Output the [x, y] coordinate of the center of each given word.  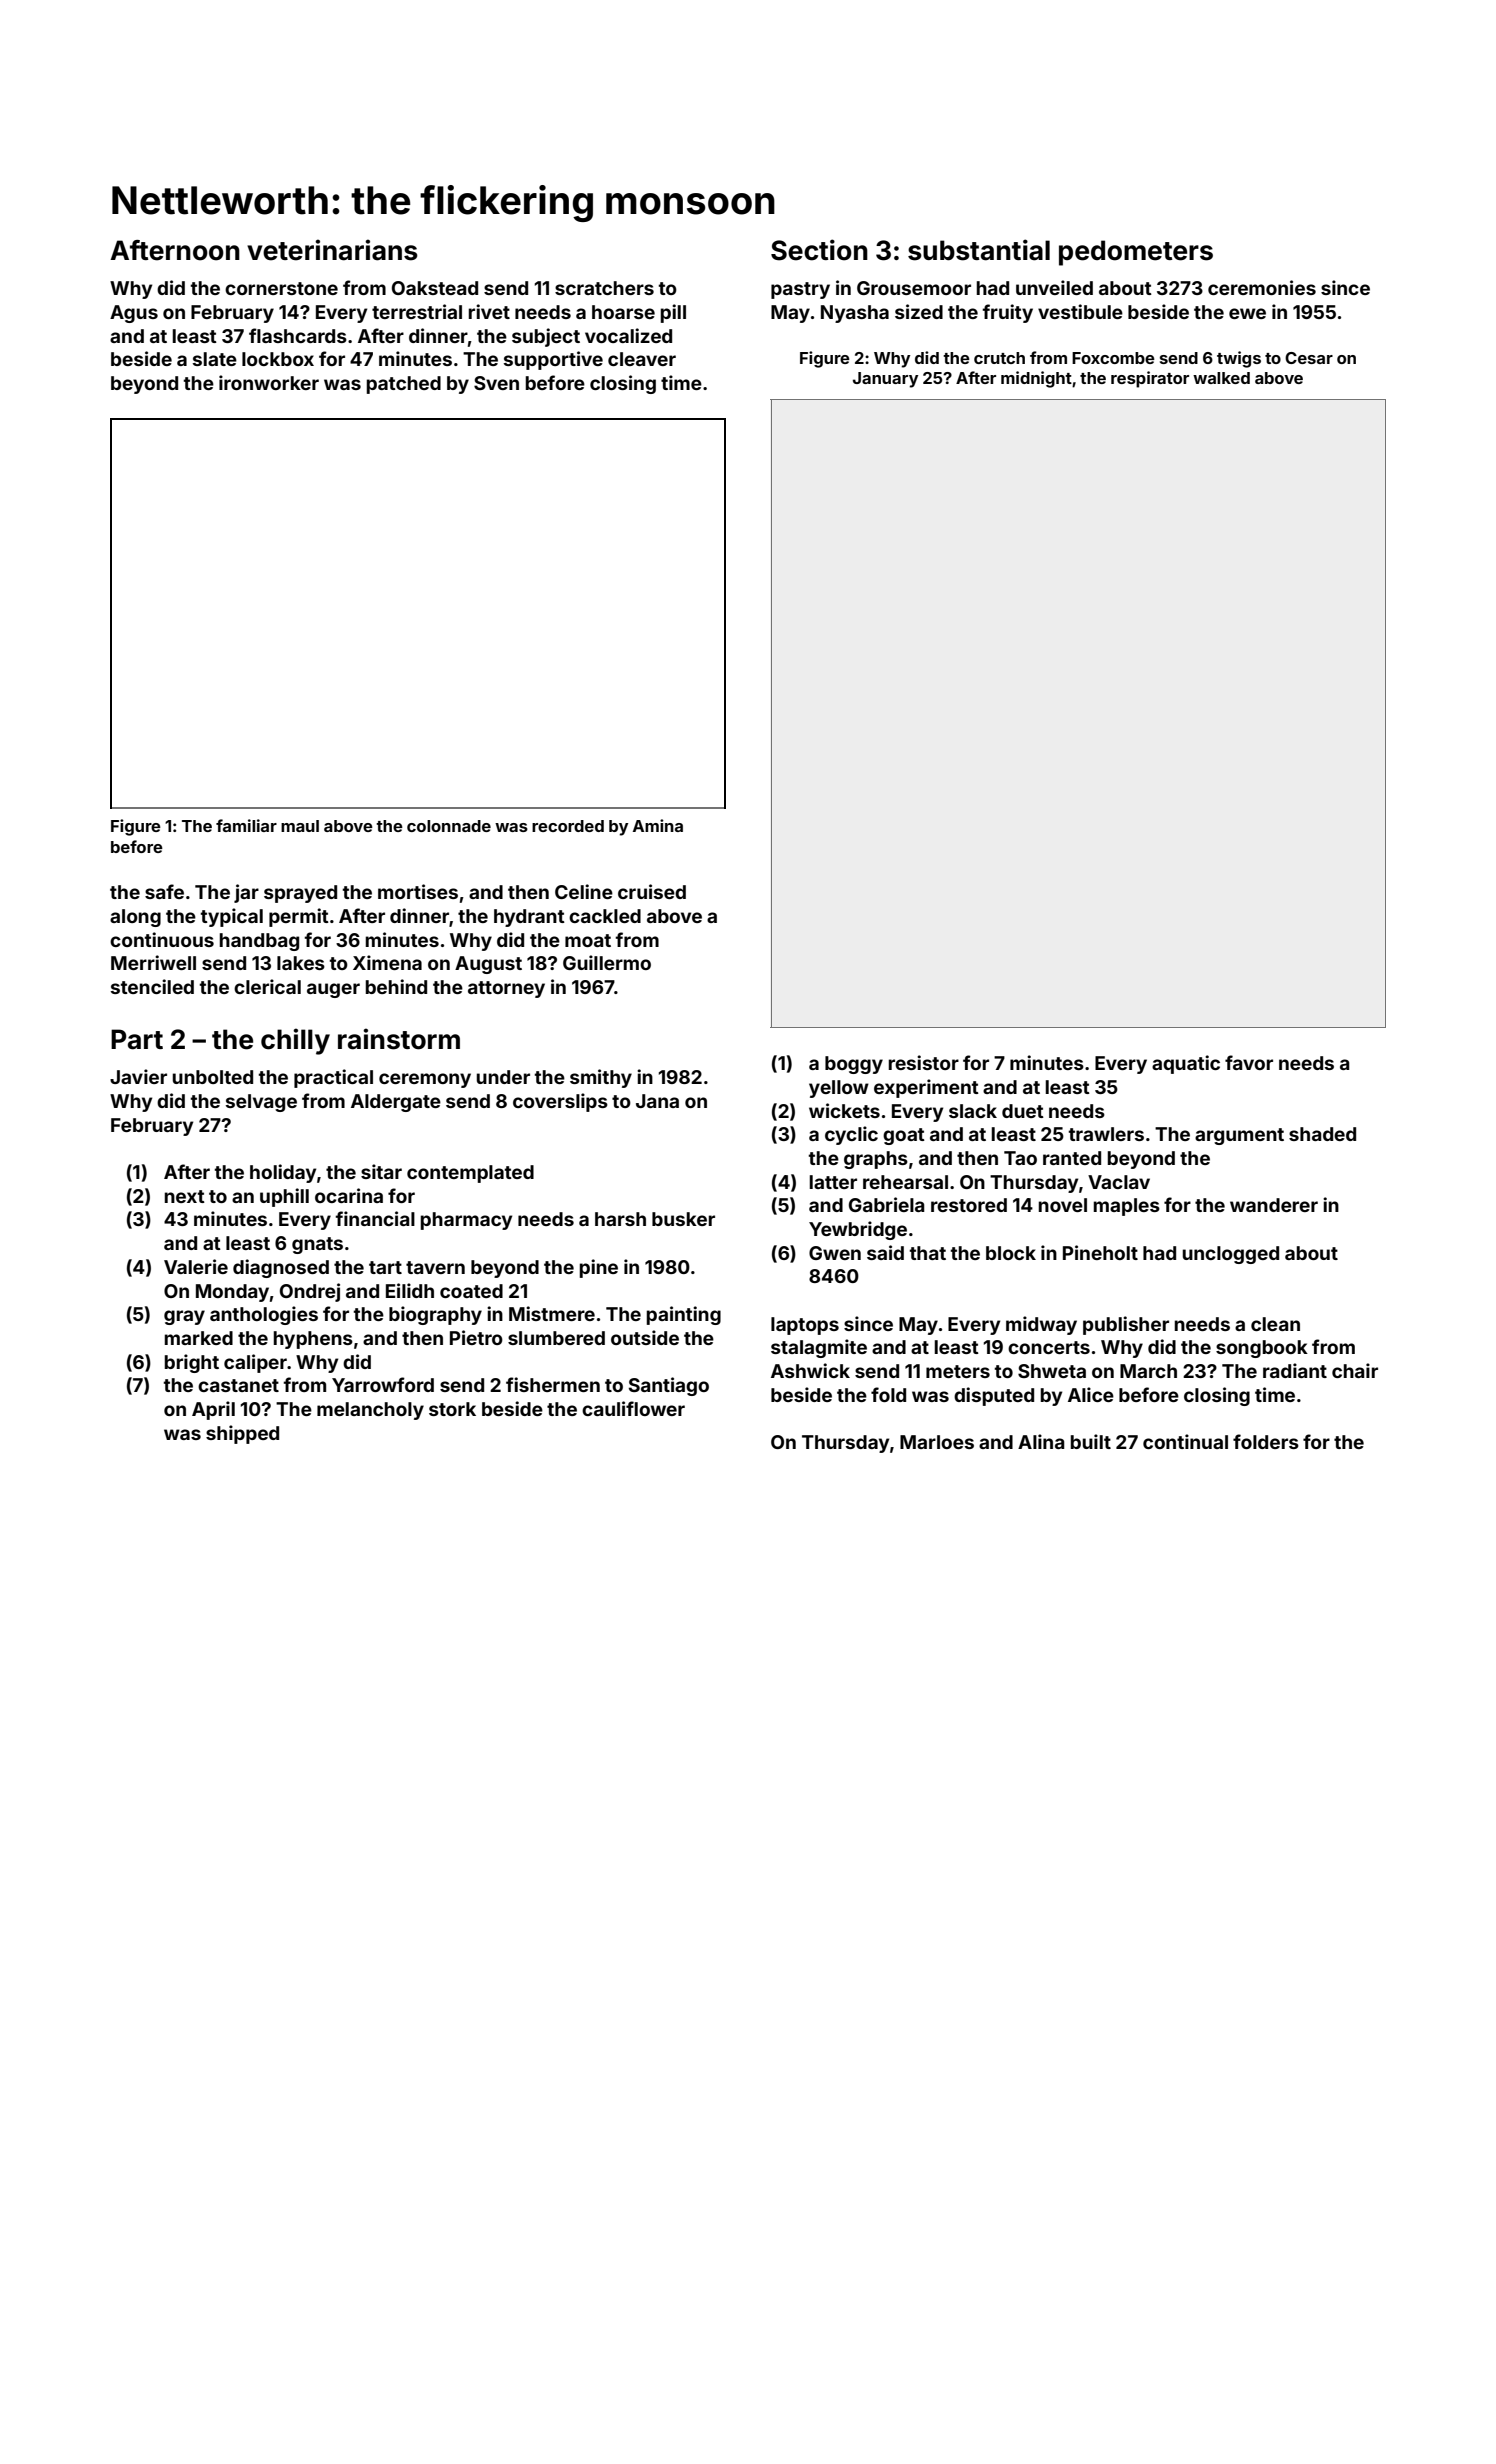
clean [1275, 1324]
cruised [652, 891]
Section [819, 250]
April [213, 1410]
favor [1249, 1062]
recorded [568, 826]
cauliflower [633, 1408]
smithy [601, 1078]
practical [333, 1078]
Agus [134, 314]
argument [1239, 1136]
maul [300, 826]
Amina [658, 825]
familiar [246, 825]
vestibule [1080, 311]
